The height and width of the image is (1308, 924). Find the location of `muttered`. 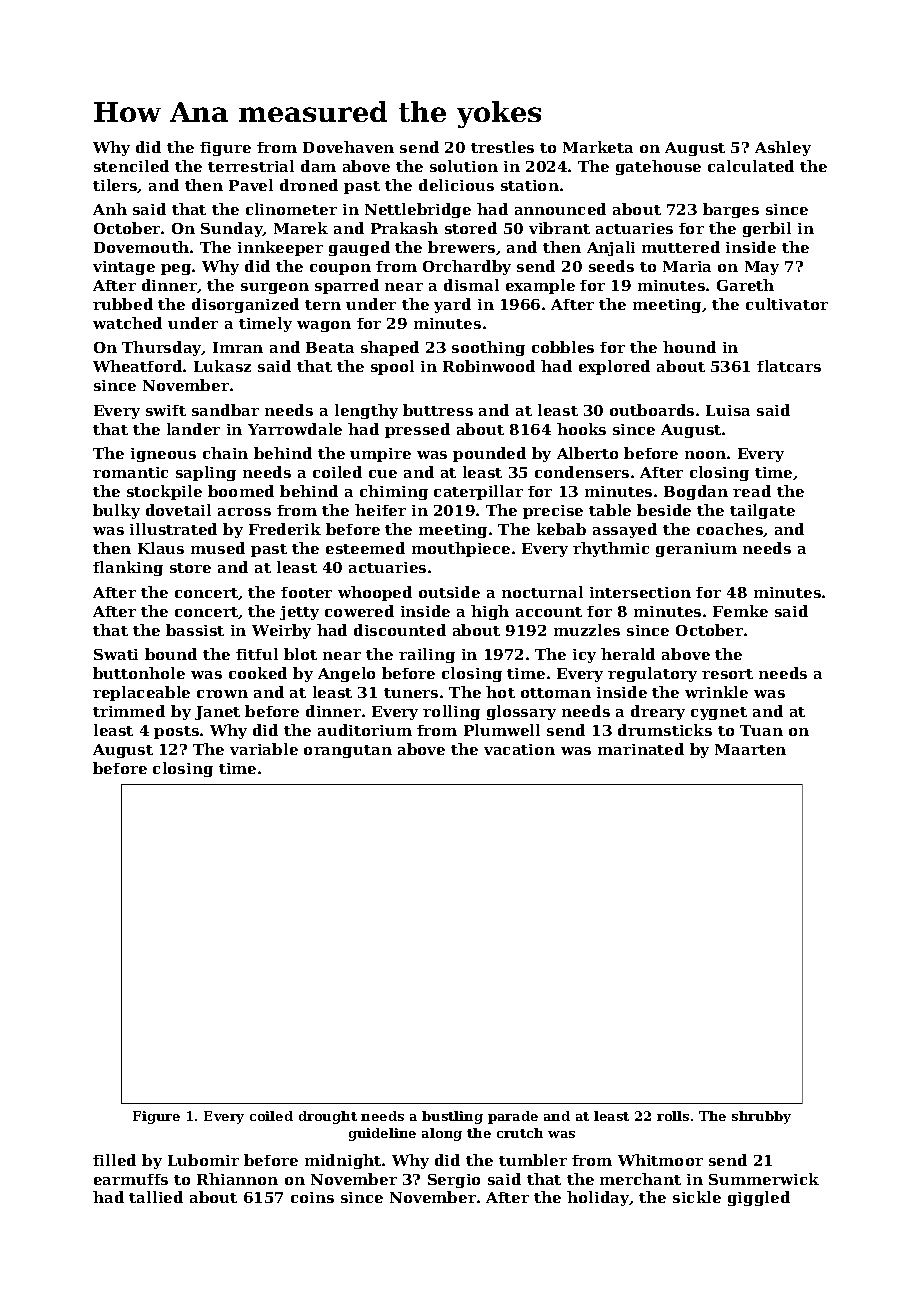

muttered is located at coordinates (681, 247).
